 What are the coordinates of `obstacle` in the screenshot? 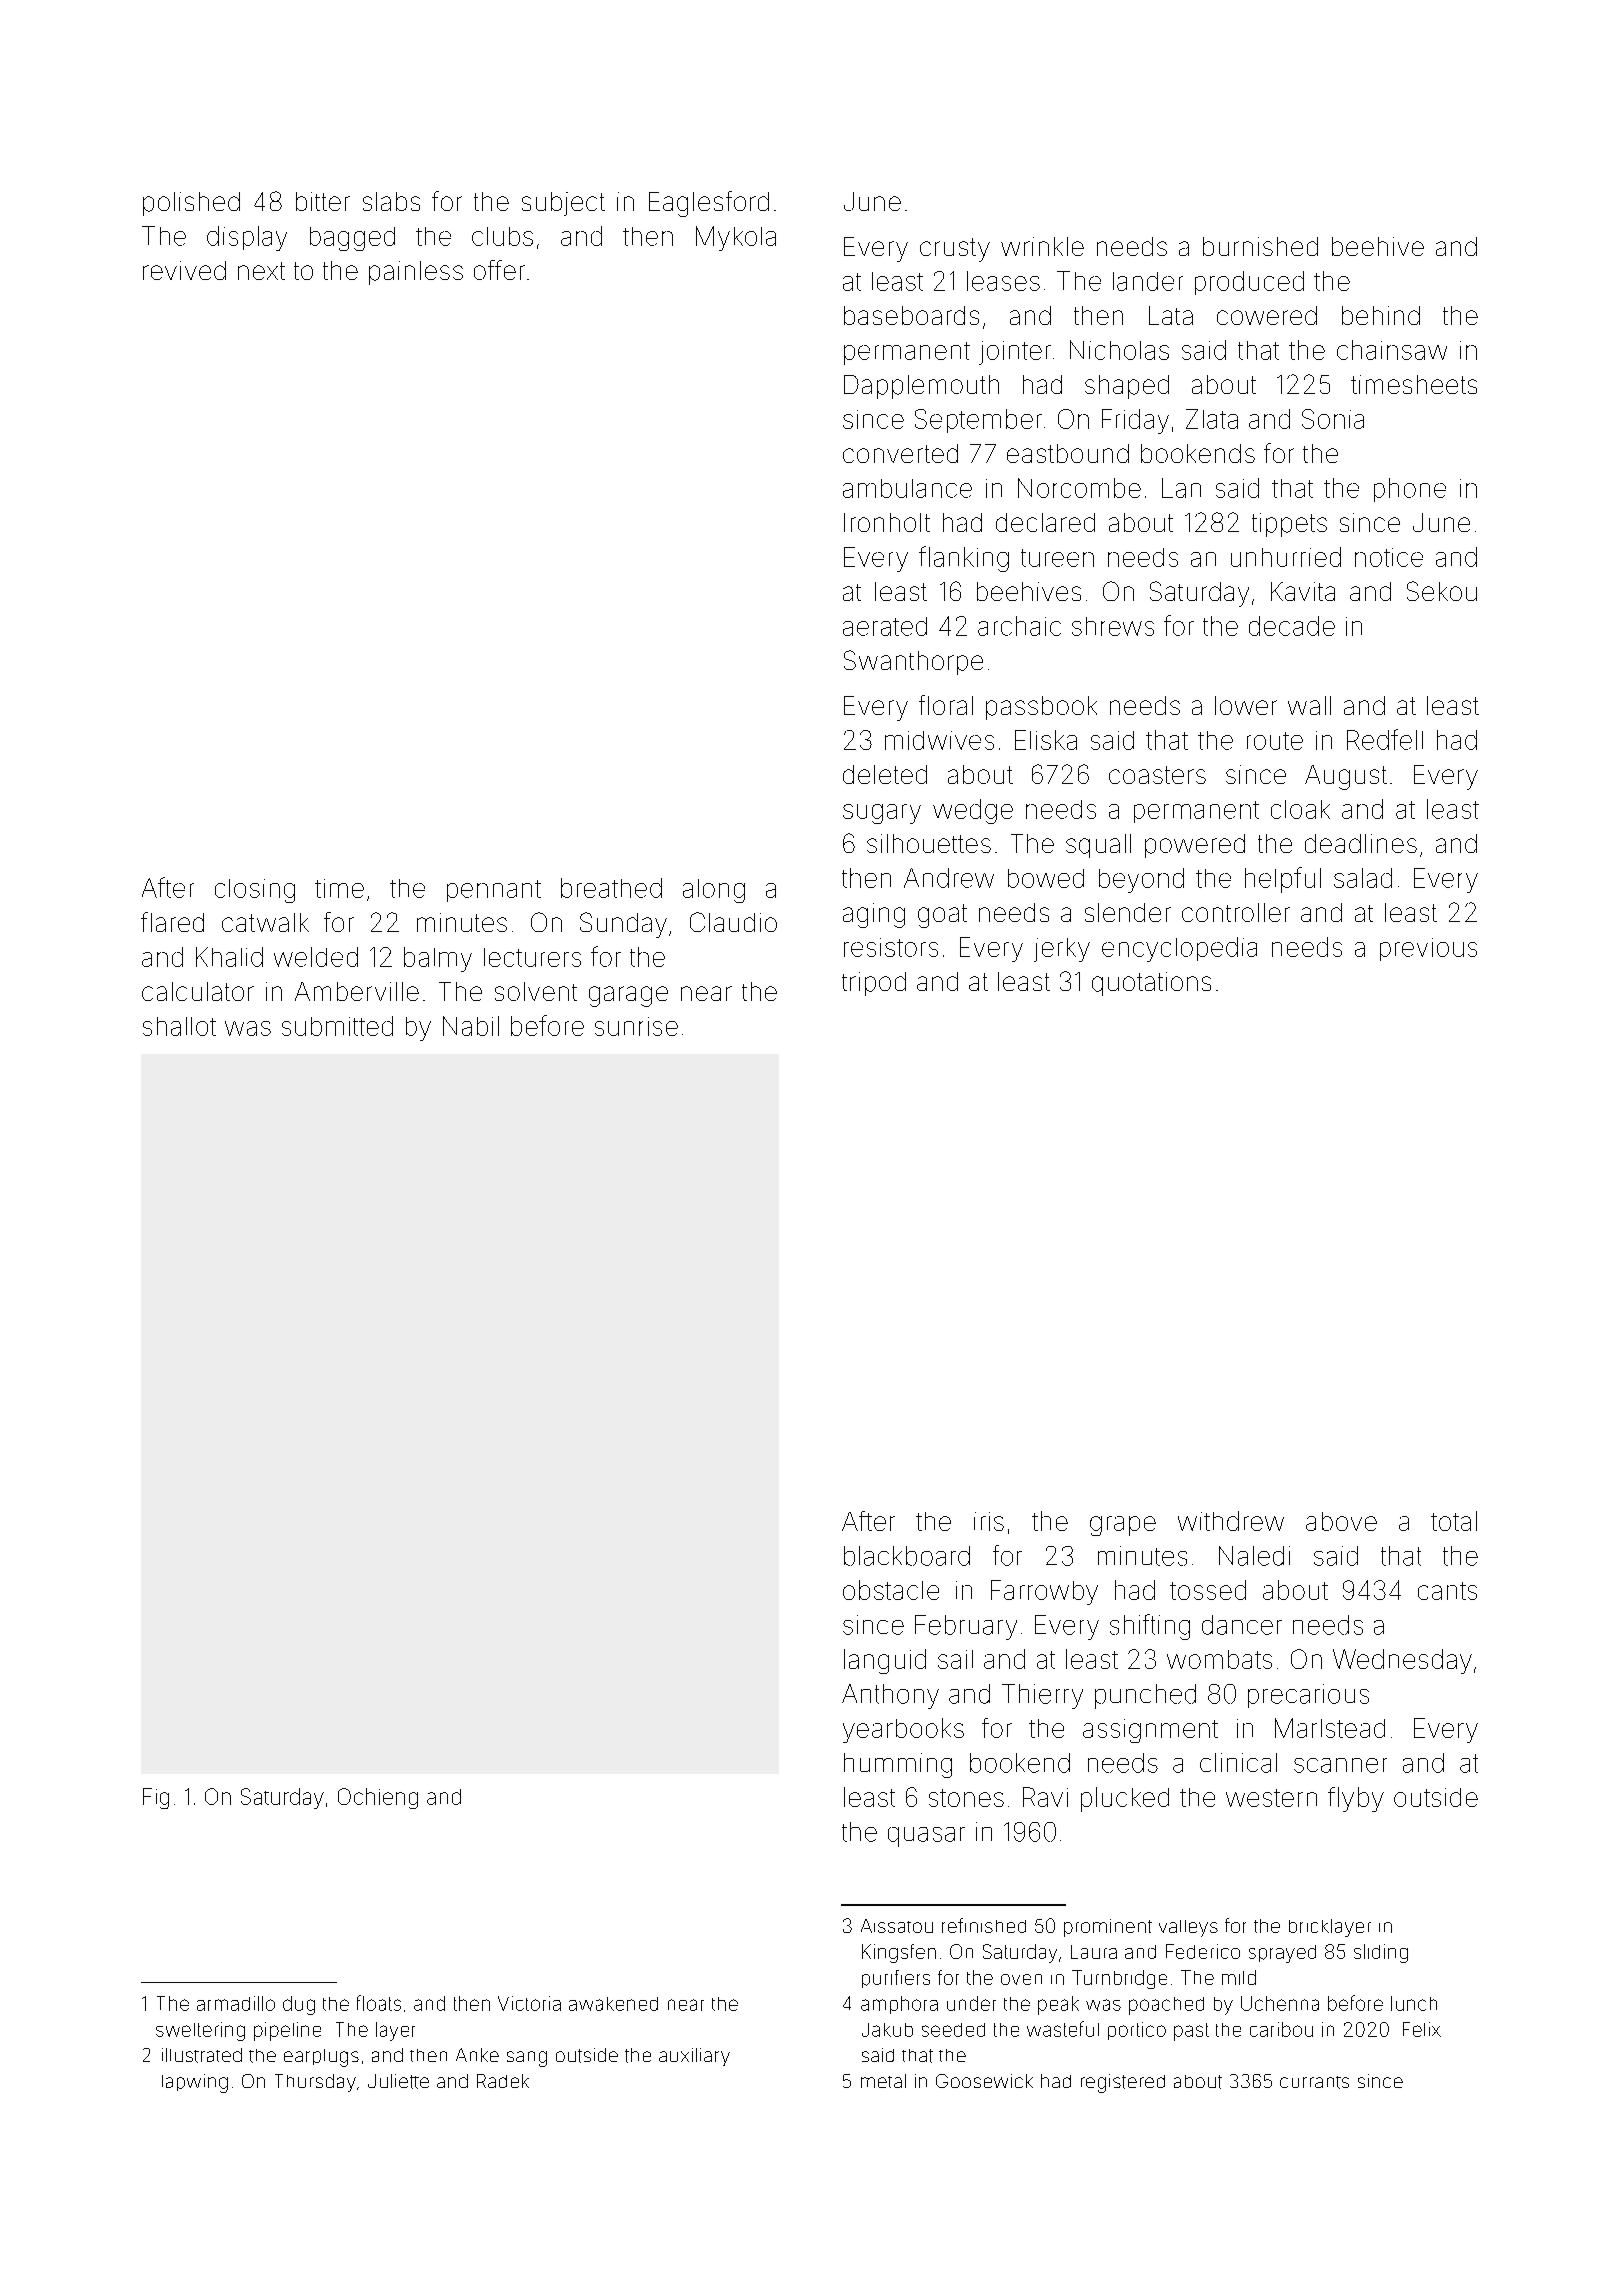 It's located at (891, 1590).
